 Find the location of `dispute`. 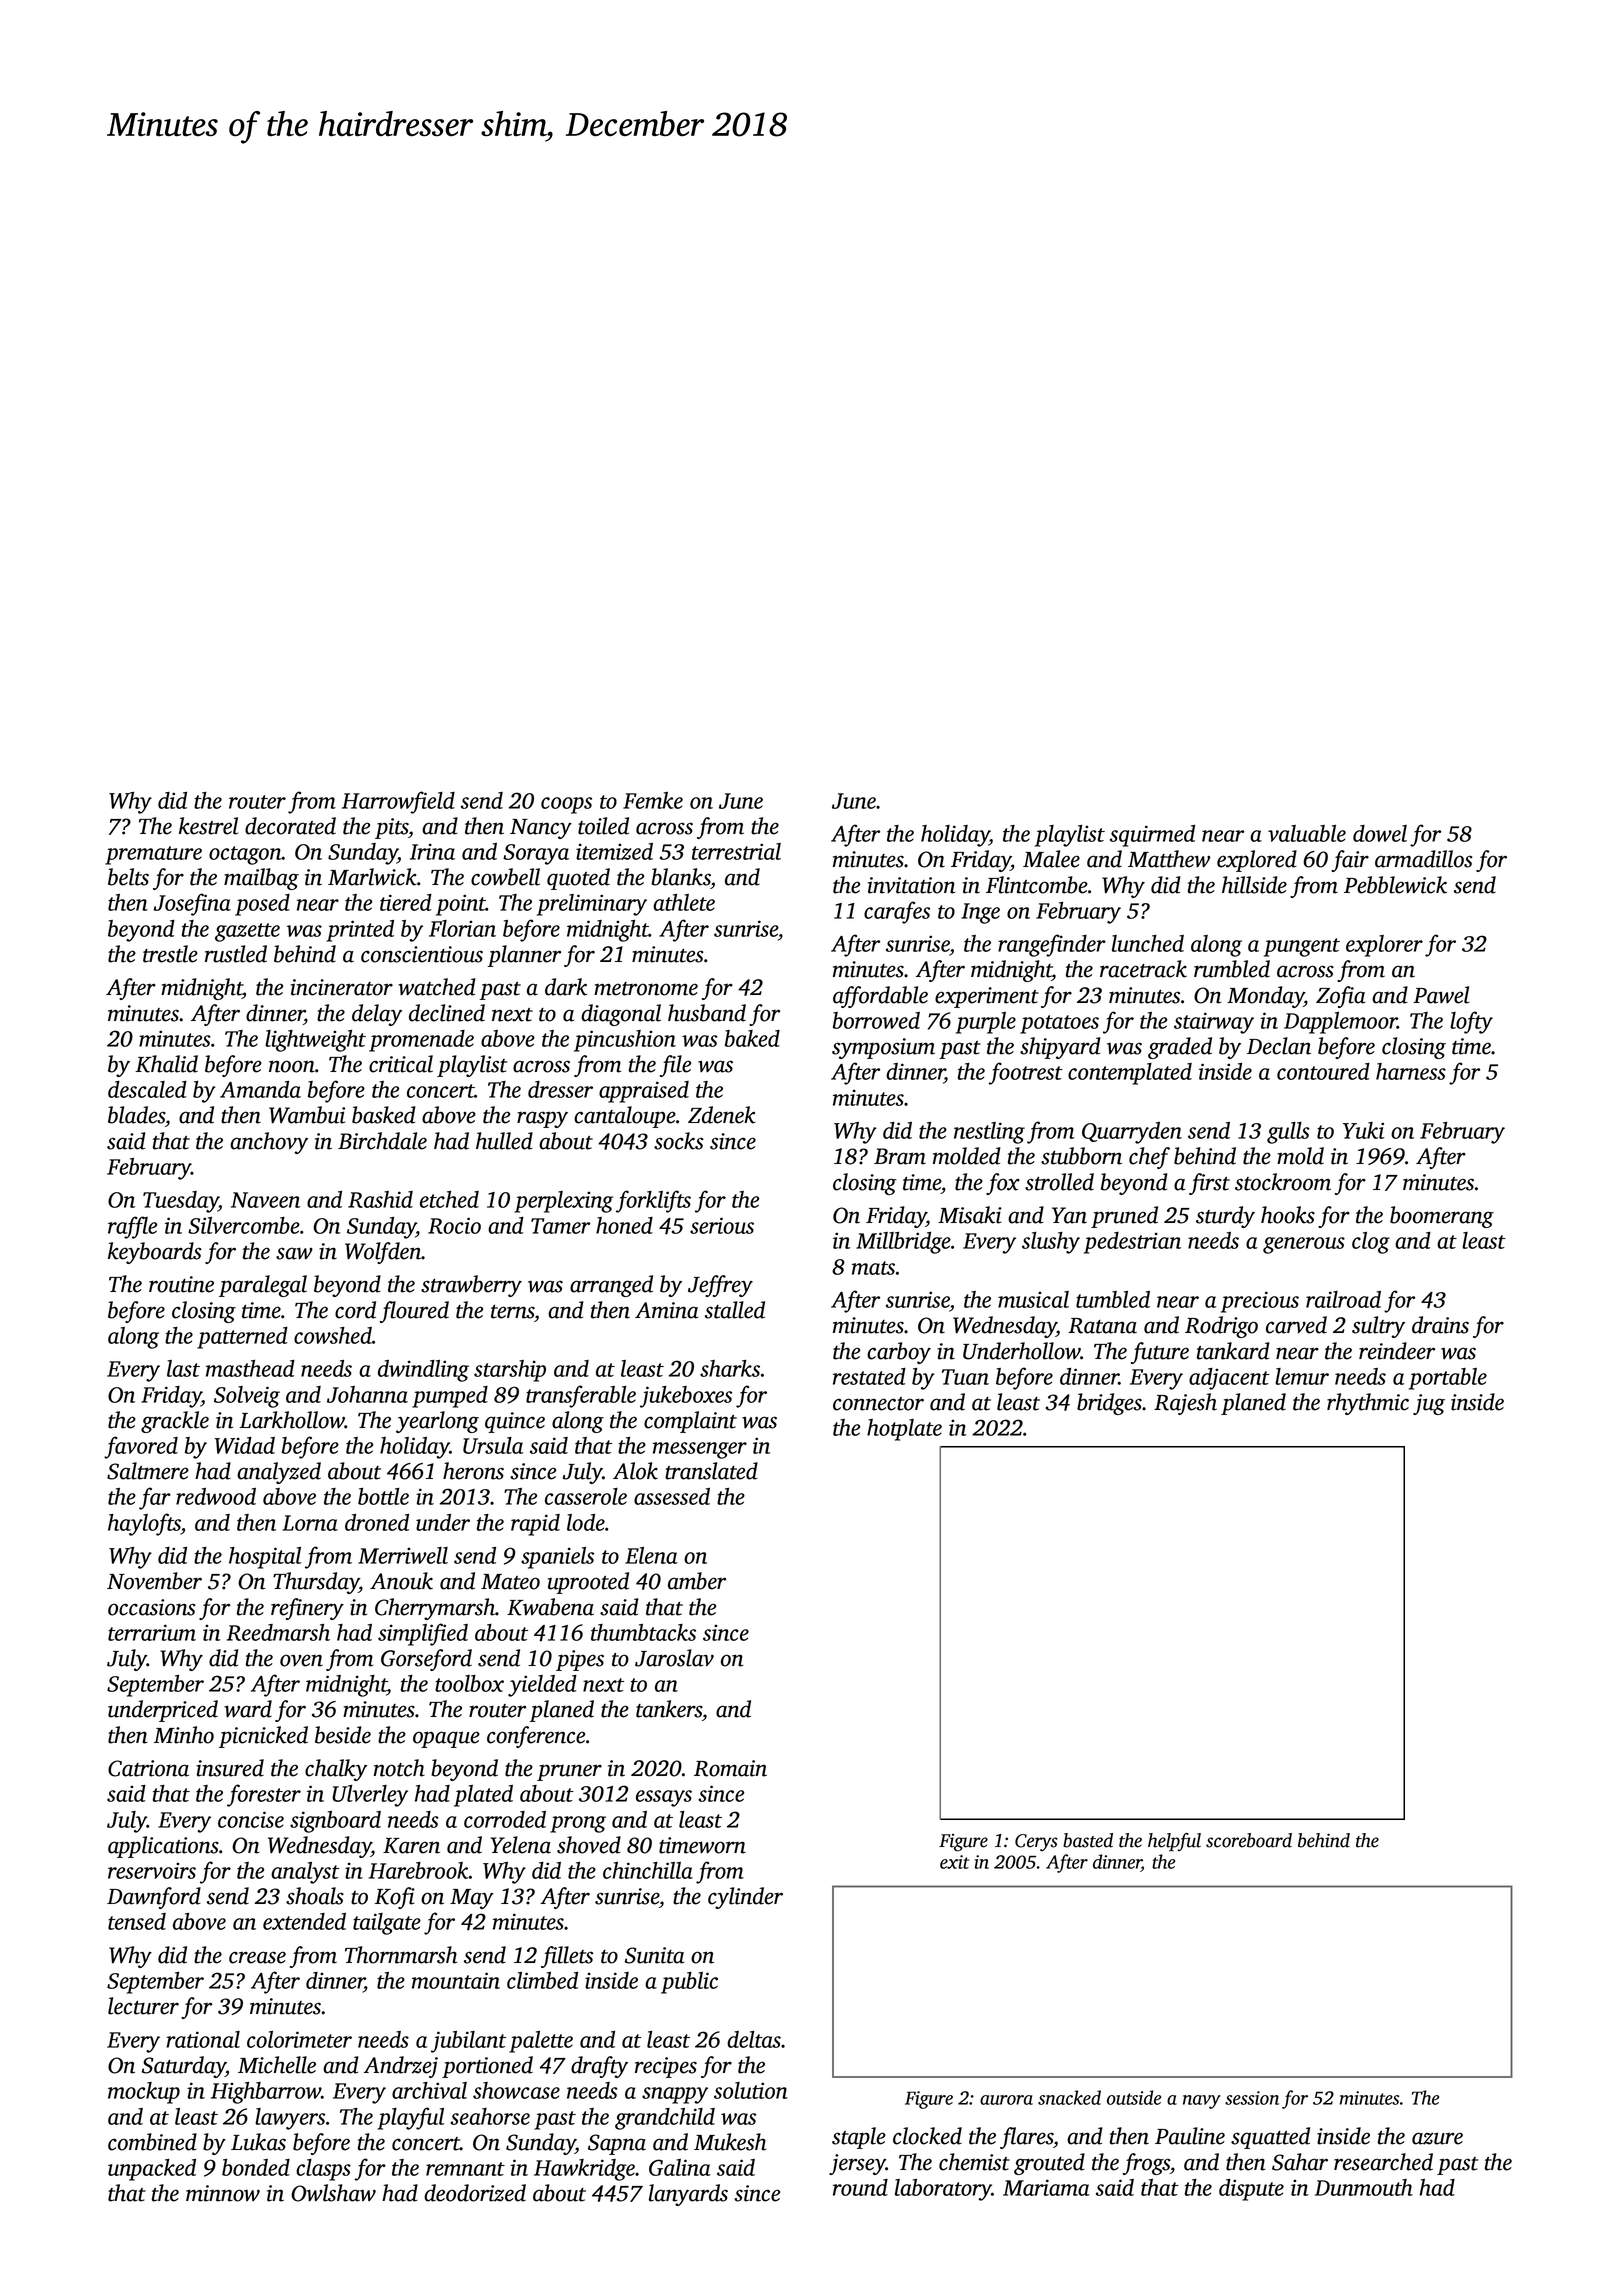

dispute is located at coordinates (1251, 2190).
